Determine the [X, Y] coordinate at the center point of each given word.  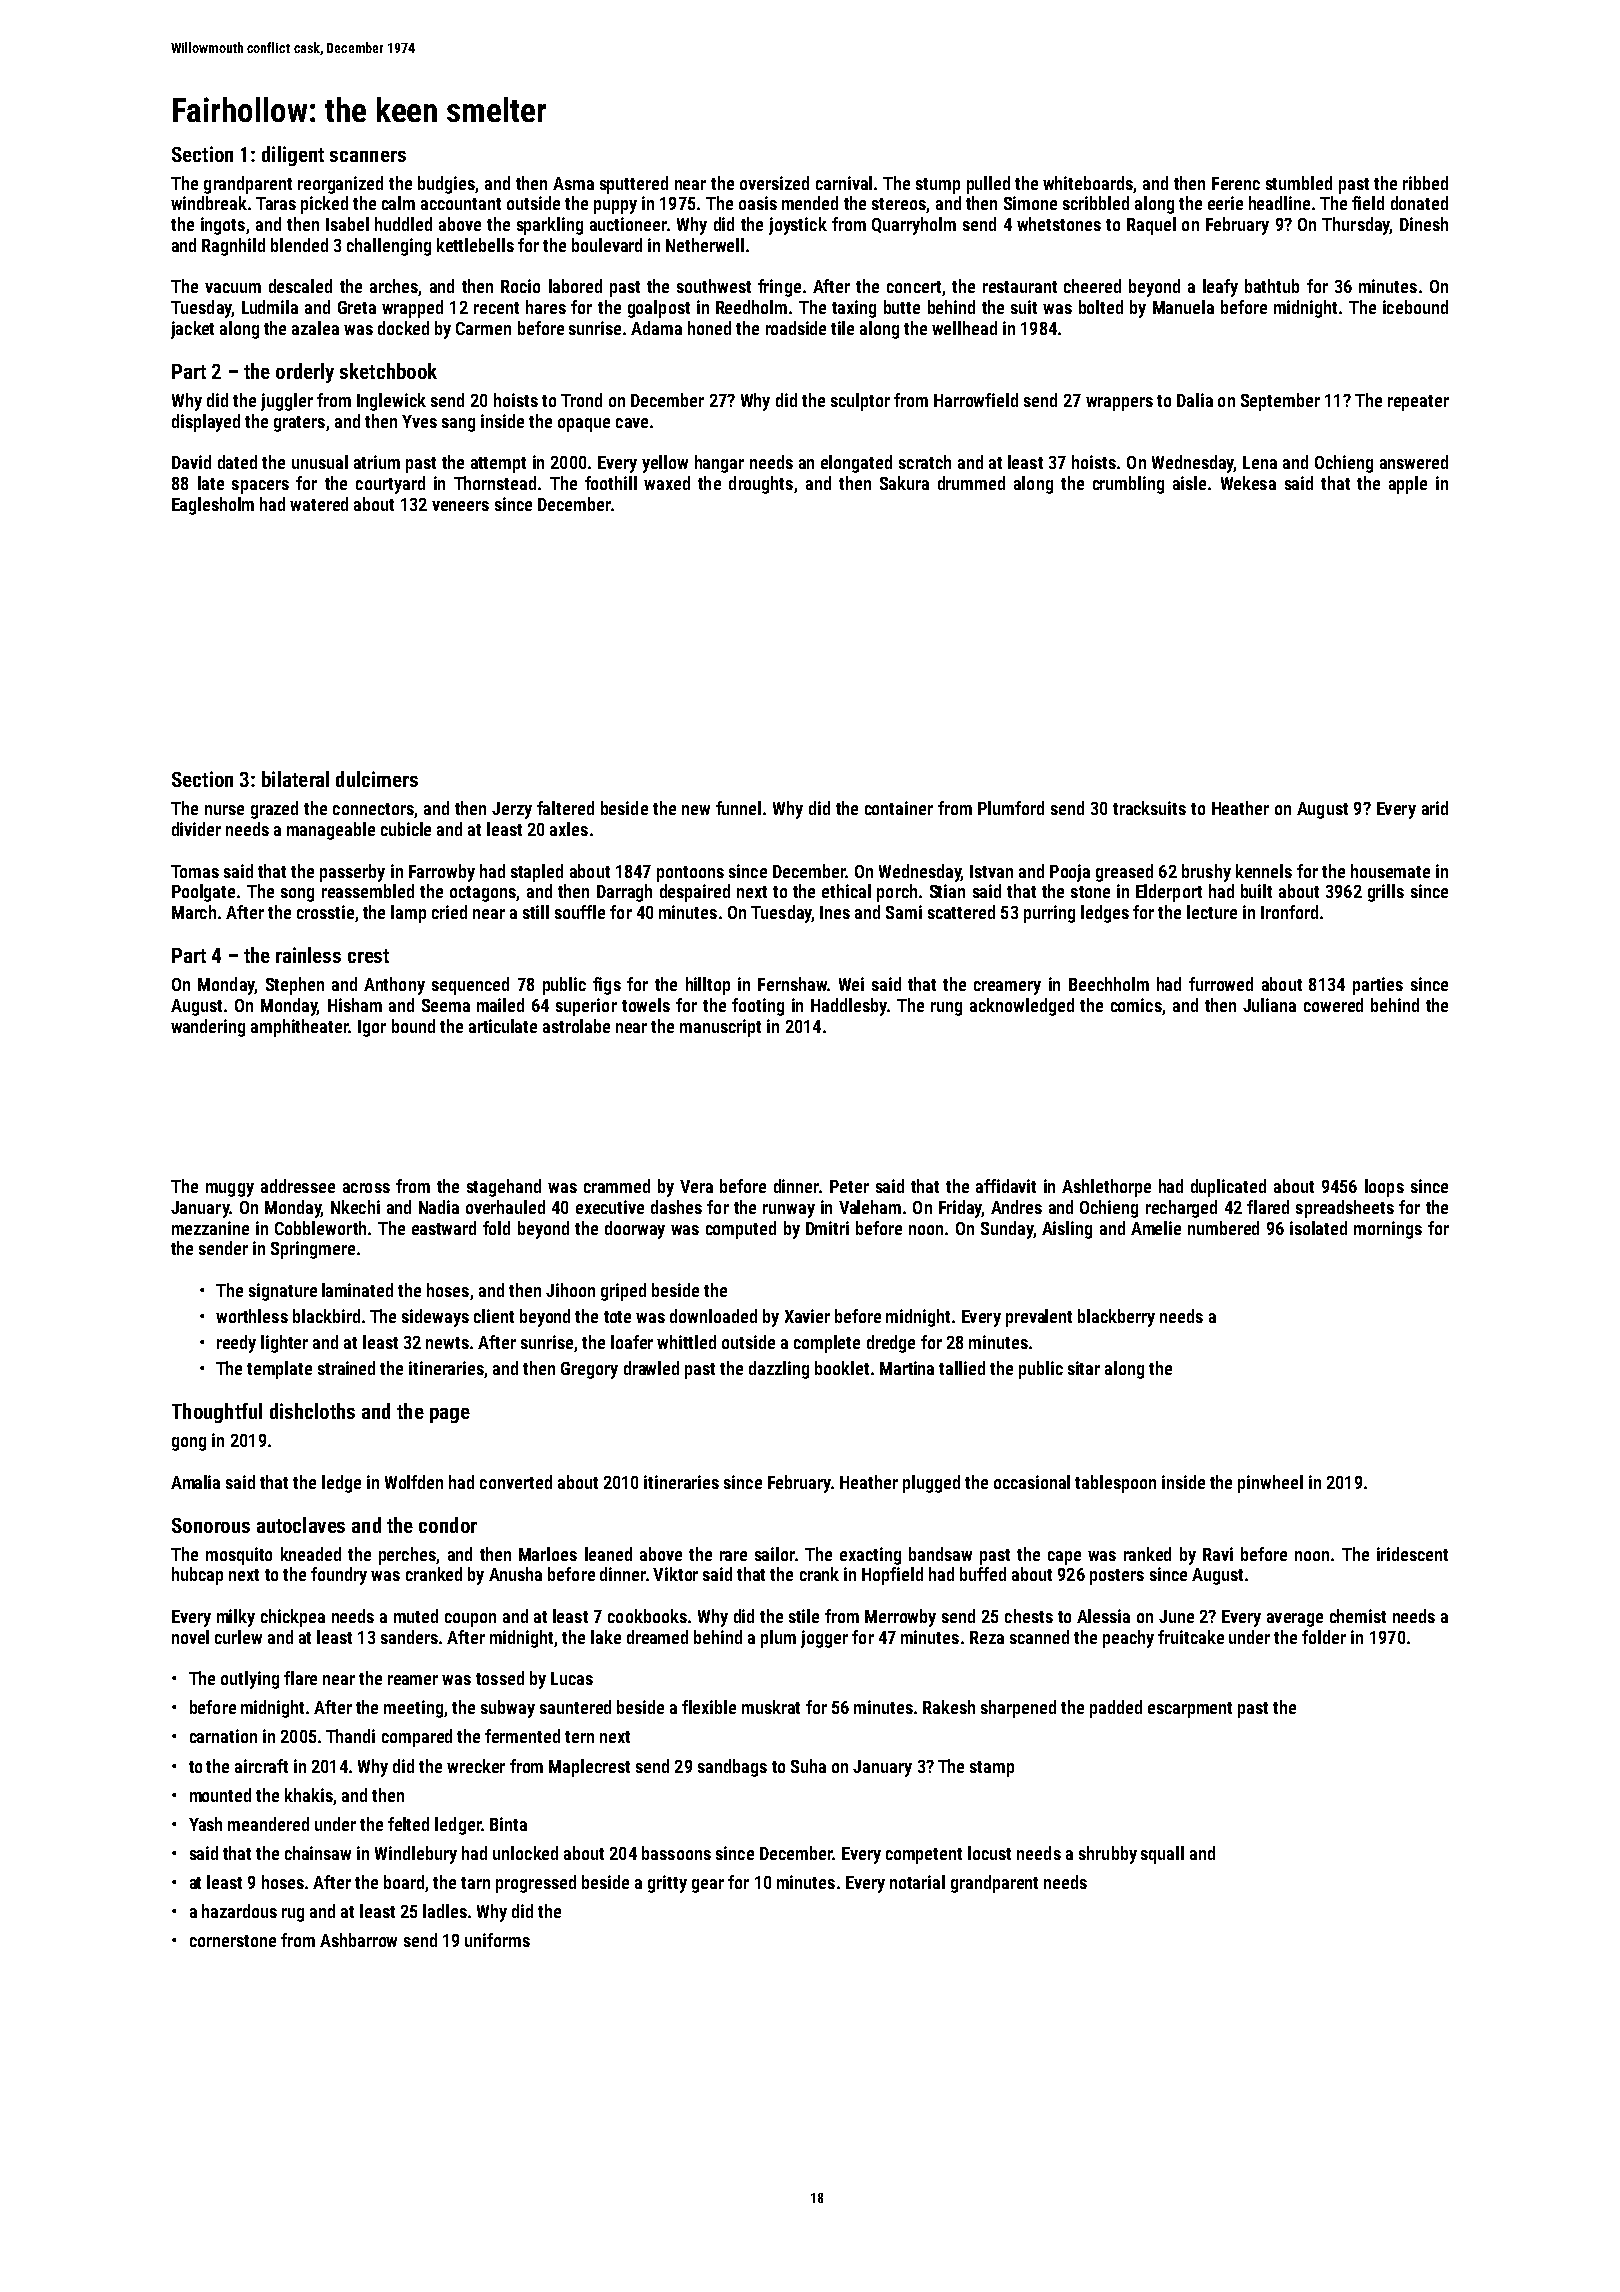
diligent [293, 156]
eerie [1225, 203]
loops [1384, 1188]
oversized [774, 183]
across [366, 1188]
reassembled [368, 891]
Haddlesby [849, 1007]
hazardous [239, 1911]
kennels [1264, 871]
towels [646, 1005]
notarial [917, 1882]
